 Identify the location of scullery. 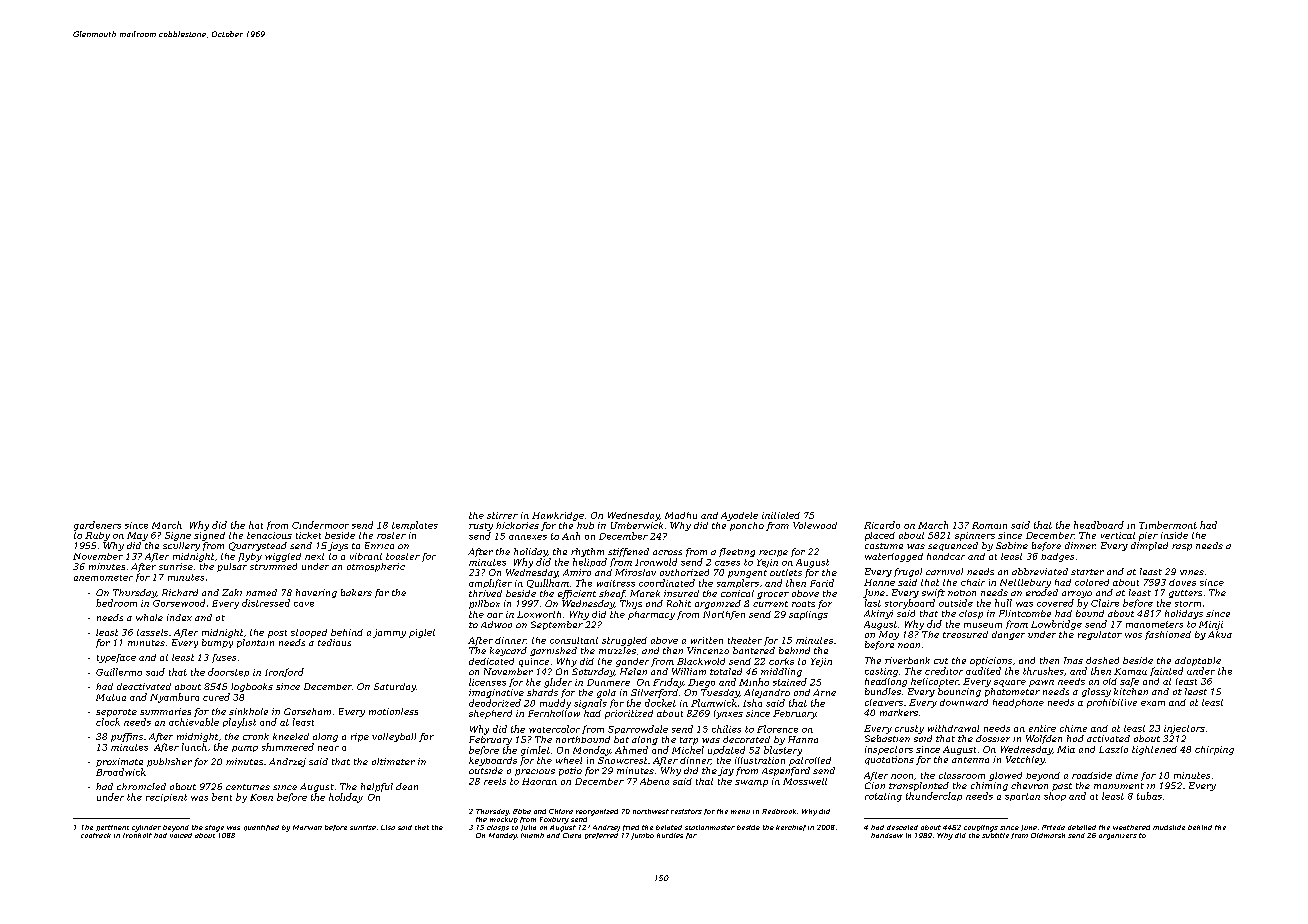
(181, 546).
